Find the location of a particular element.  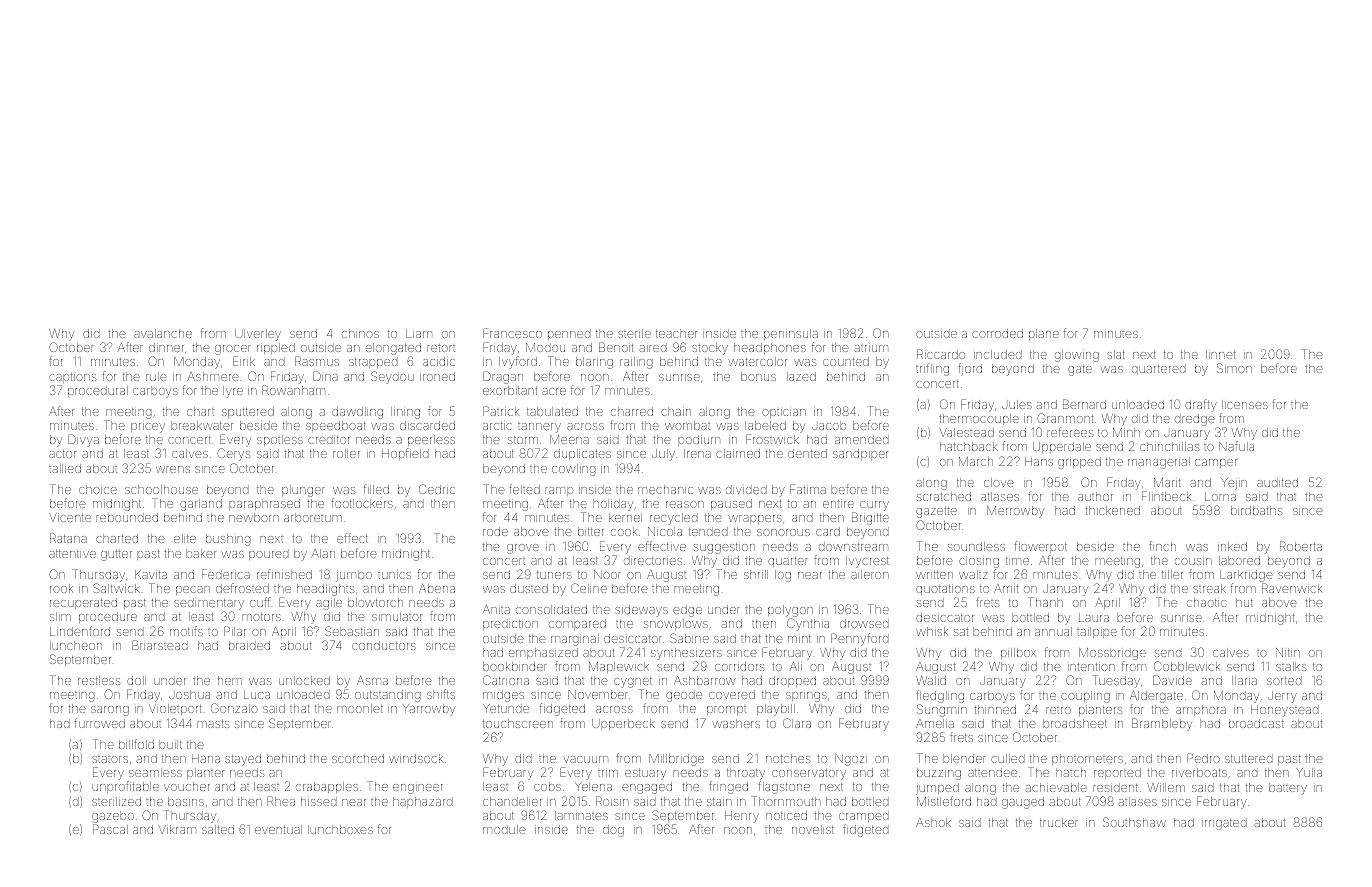

unprofitable is located at coordinates (125, 787).
